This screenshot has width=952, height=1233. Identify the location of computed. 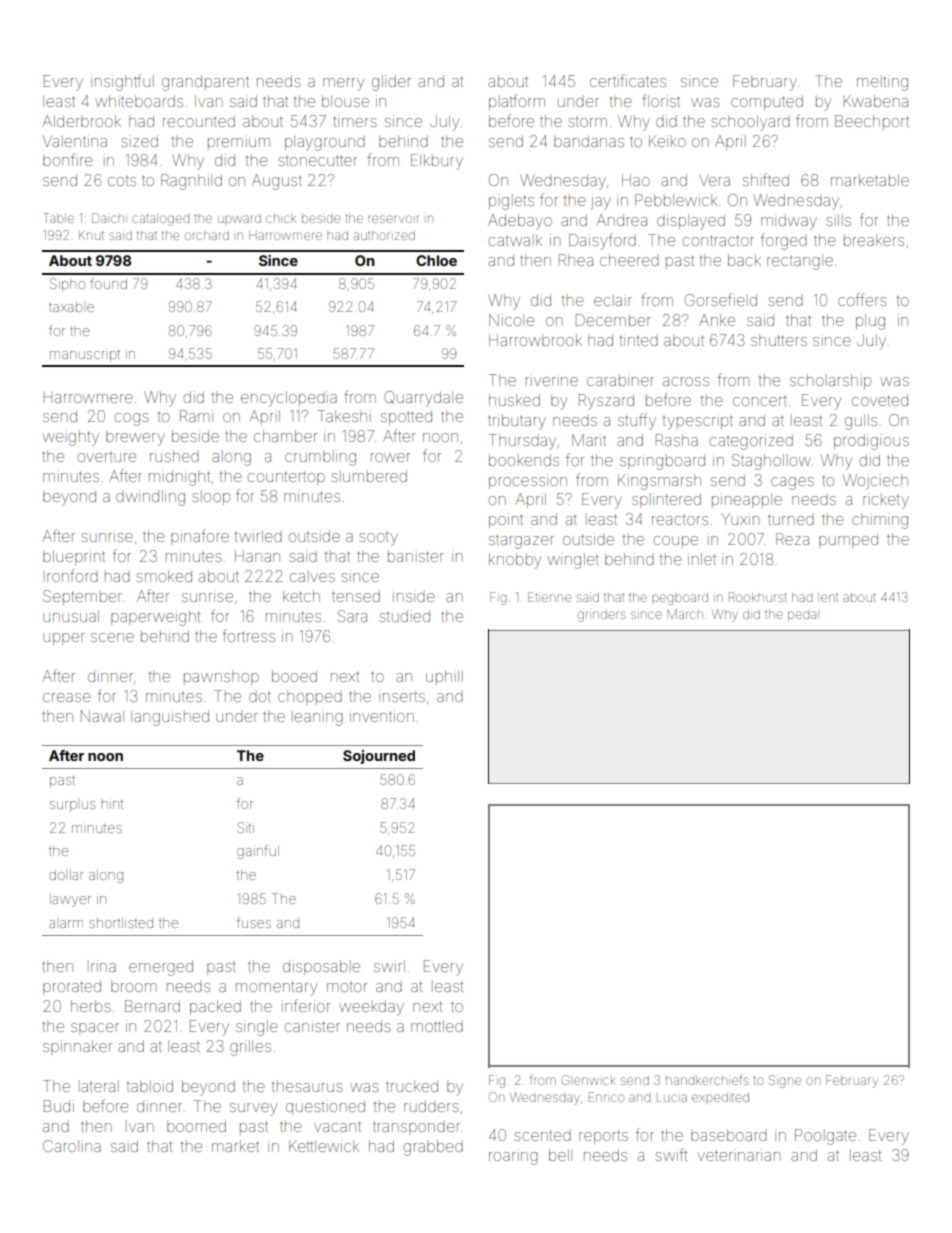
(767, 102).
